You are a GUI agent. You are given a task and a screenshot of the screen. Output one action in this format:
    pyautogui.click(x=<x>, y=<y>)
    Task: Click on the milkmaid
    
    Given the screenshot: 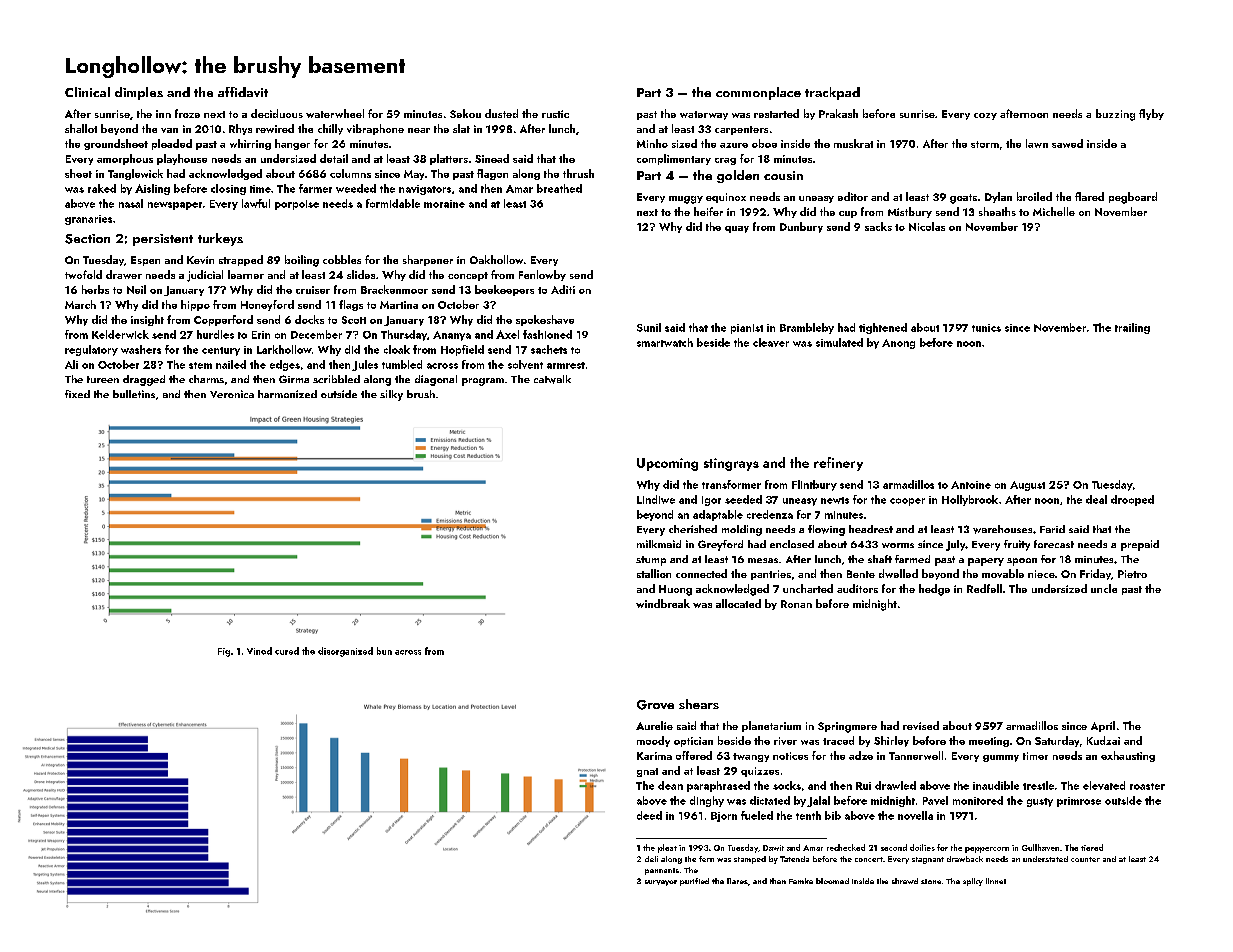 What is the action you would take?
    pyautogui.click(x=659, y=544)
